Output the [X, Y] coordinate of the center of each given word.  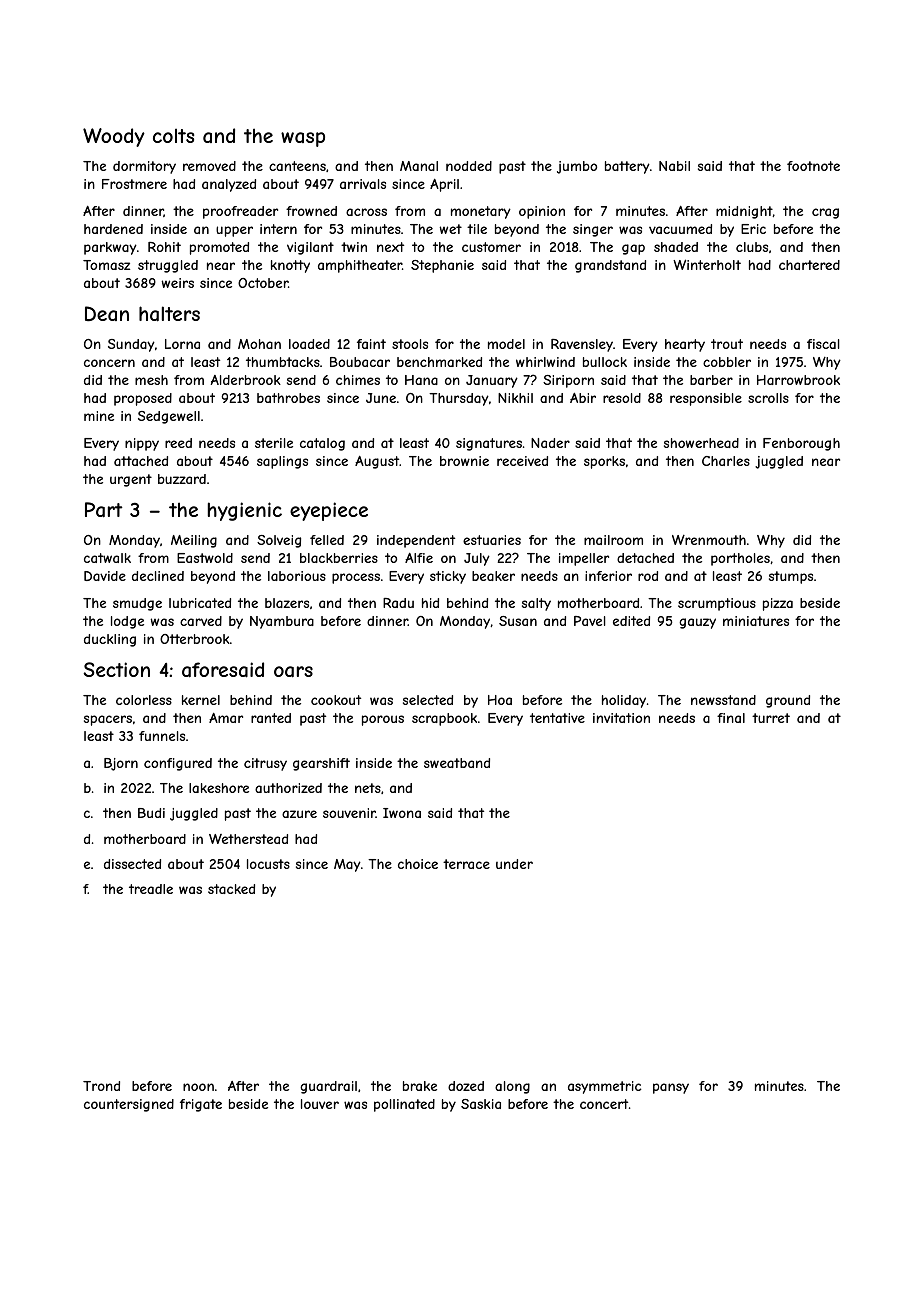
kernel [201, 700]
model [506, 344]
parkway [110, 248]
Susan [518, 621]
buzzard [182, 479]
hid [430, 603]
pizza [778, 604]
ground [788, 701]
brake [420, 1086]
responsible [706, 399]
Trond [101, 1086]
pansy [671, 1088]
